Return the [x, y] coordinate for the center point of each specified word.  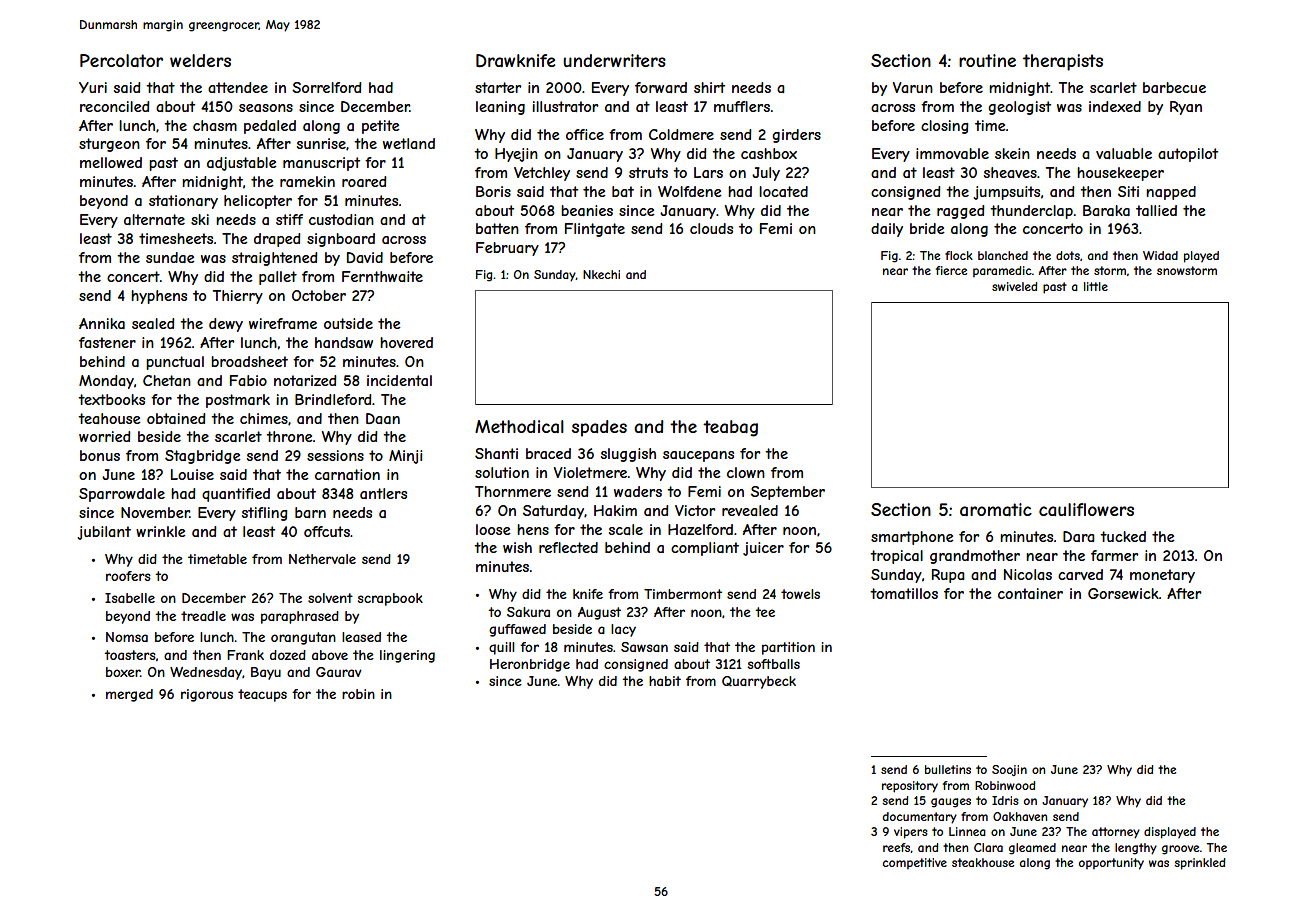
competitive [915, 863]
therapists [1063, 62]
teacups [262, 695]
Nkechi [601, 274]
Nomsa [127, 637]
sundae [170, 257]
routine [987, 60]
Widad [1160, 255]
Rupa [948, 576]
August [599, 613]
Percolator [121, 60]
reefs [897, 848]
